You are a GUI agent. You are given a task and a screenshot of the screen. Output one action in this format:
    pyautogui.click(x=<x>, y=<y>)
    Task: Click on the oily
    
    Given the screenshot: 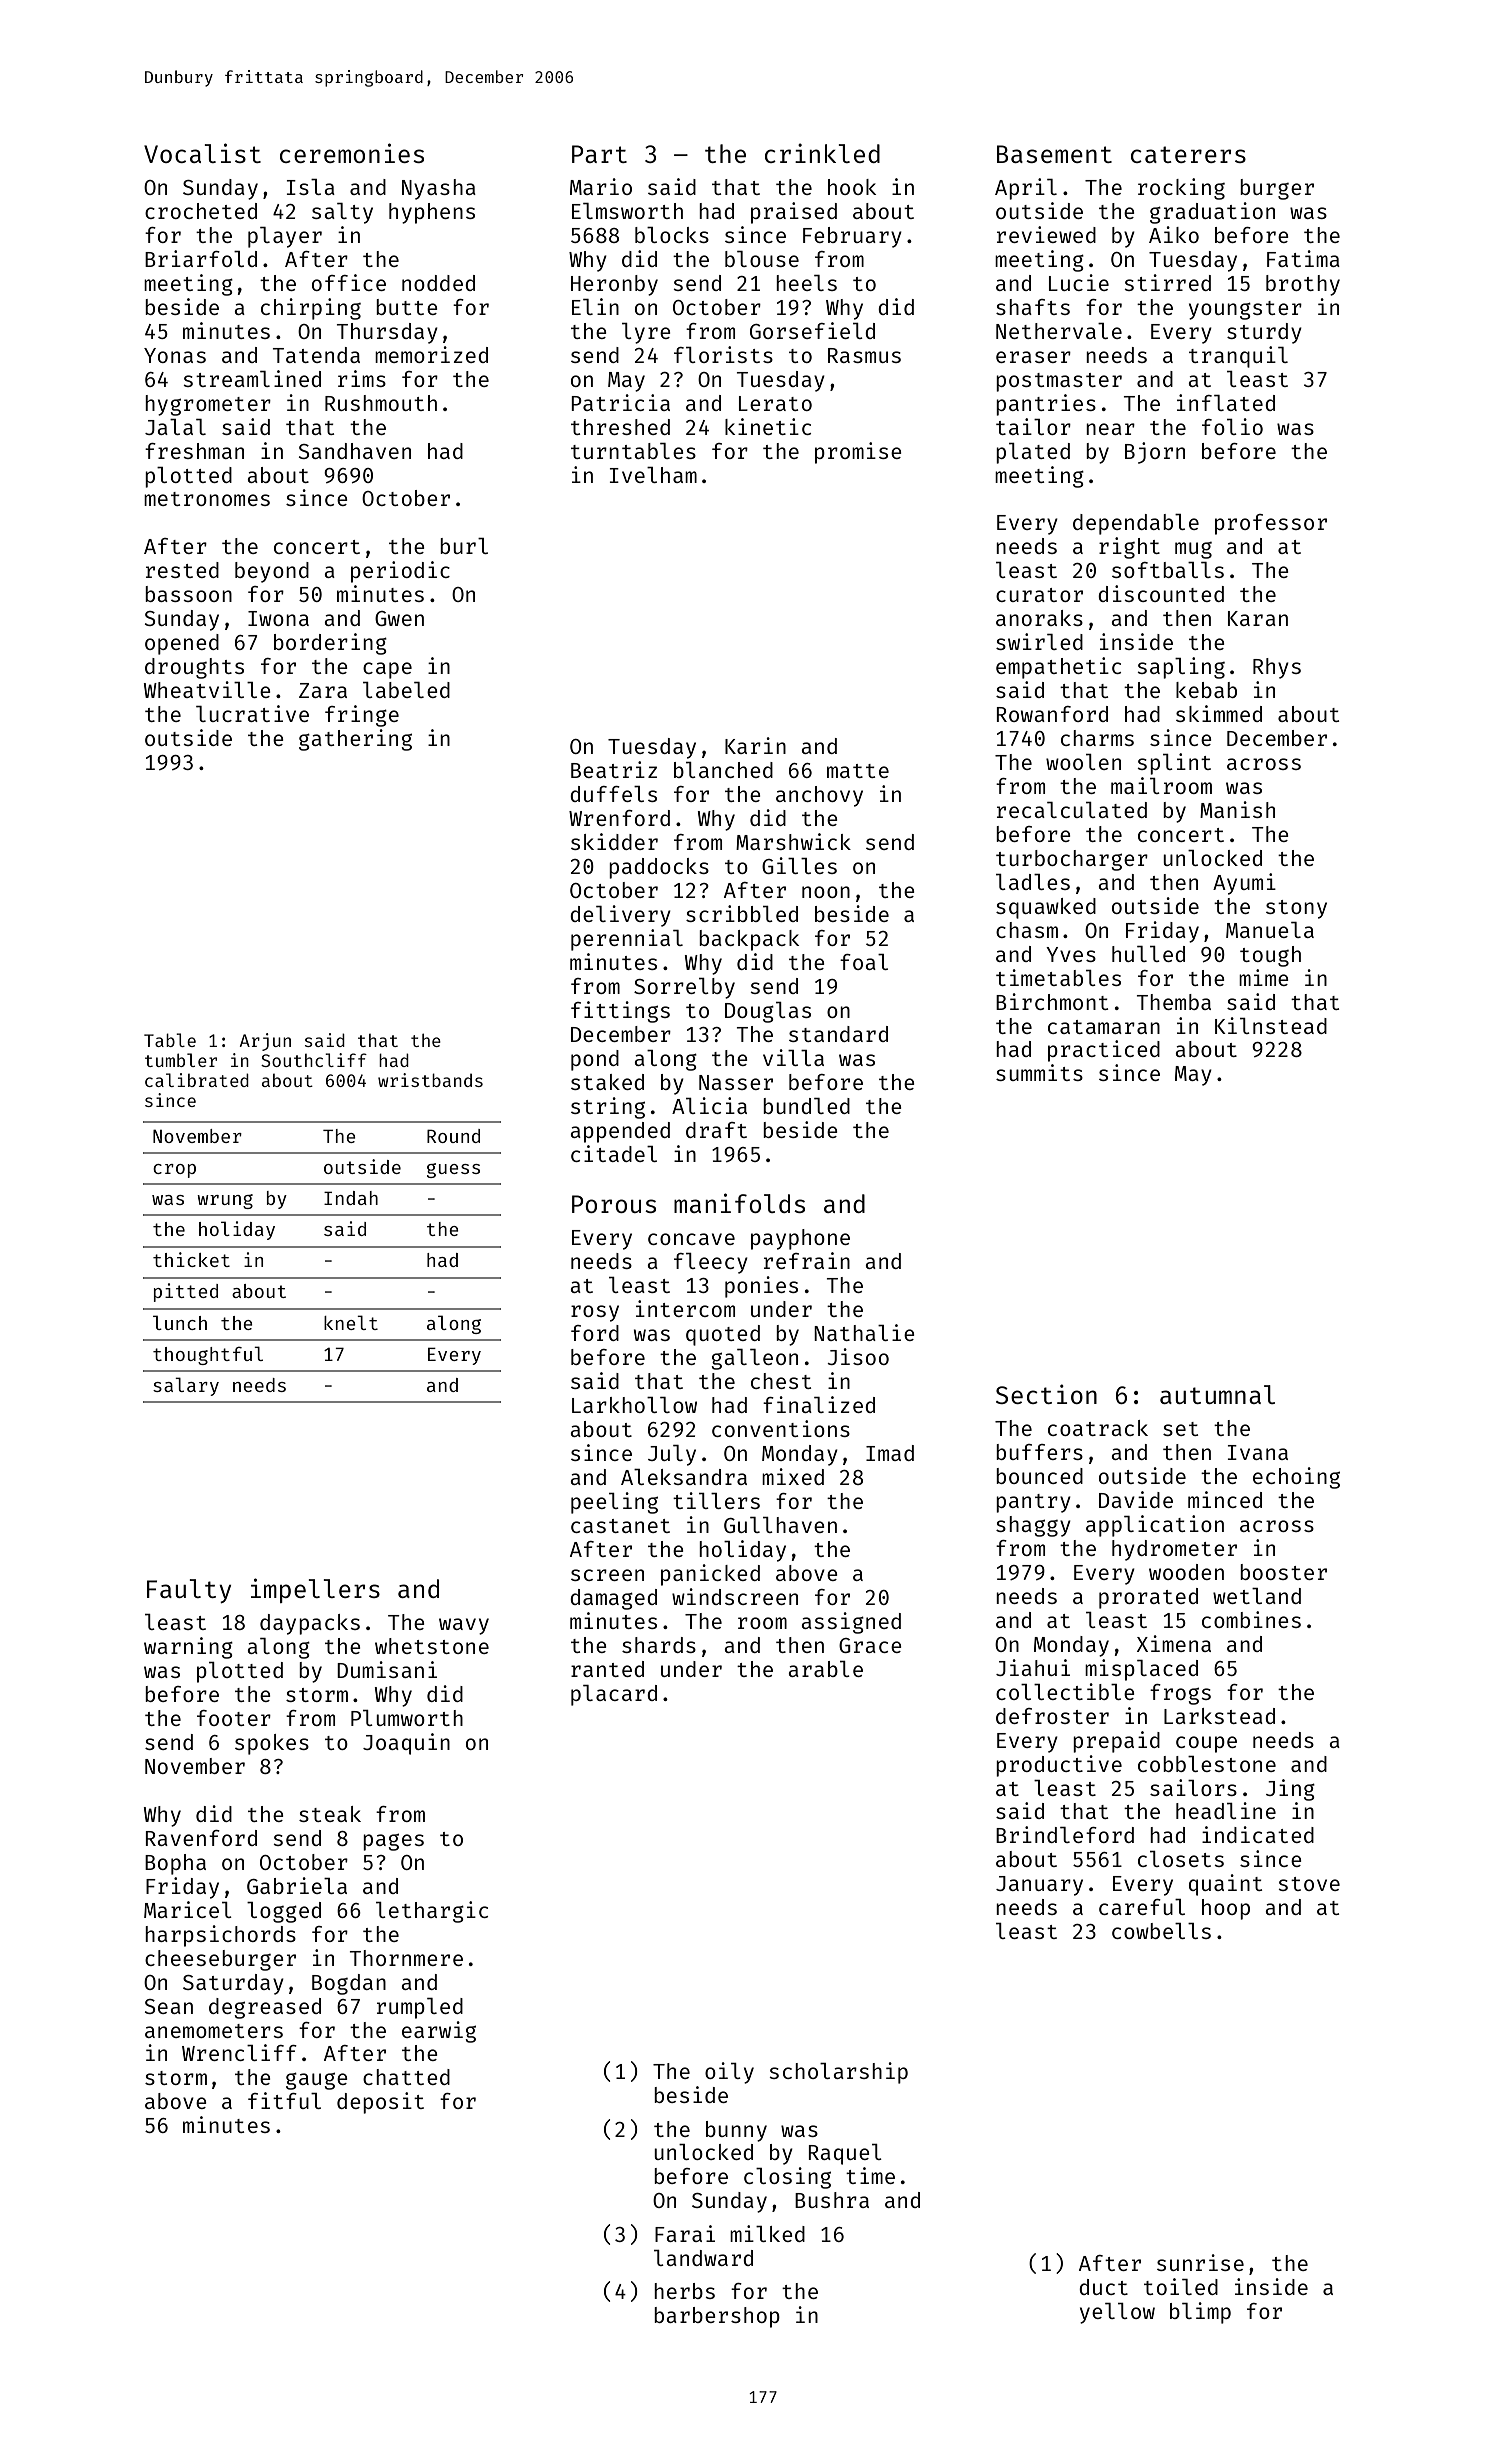 What is the action you would take?
    pyautogui.click(x=729, y=2073)
